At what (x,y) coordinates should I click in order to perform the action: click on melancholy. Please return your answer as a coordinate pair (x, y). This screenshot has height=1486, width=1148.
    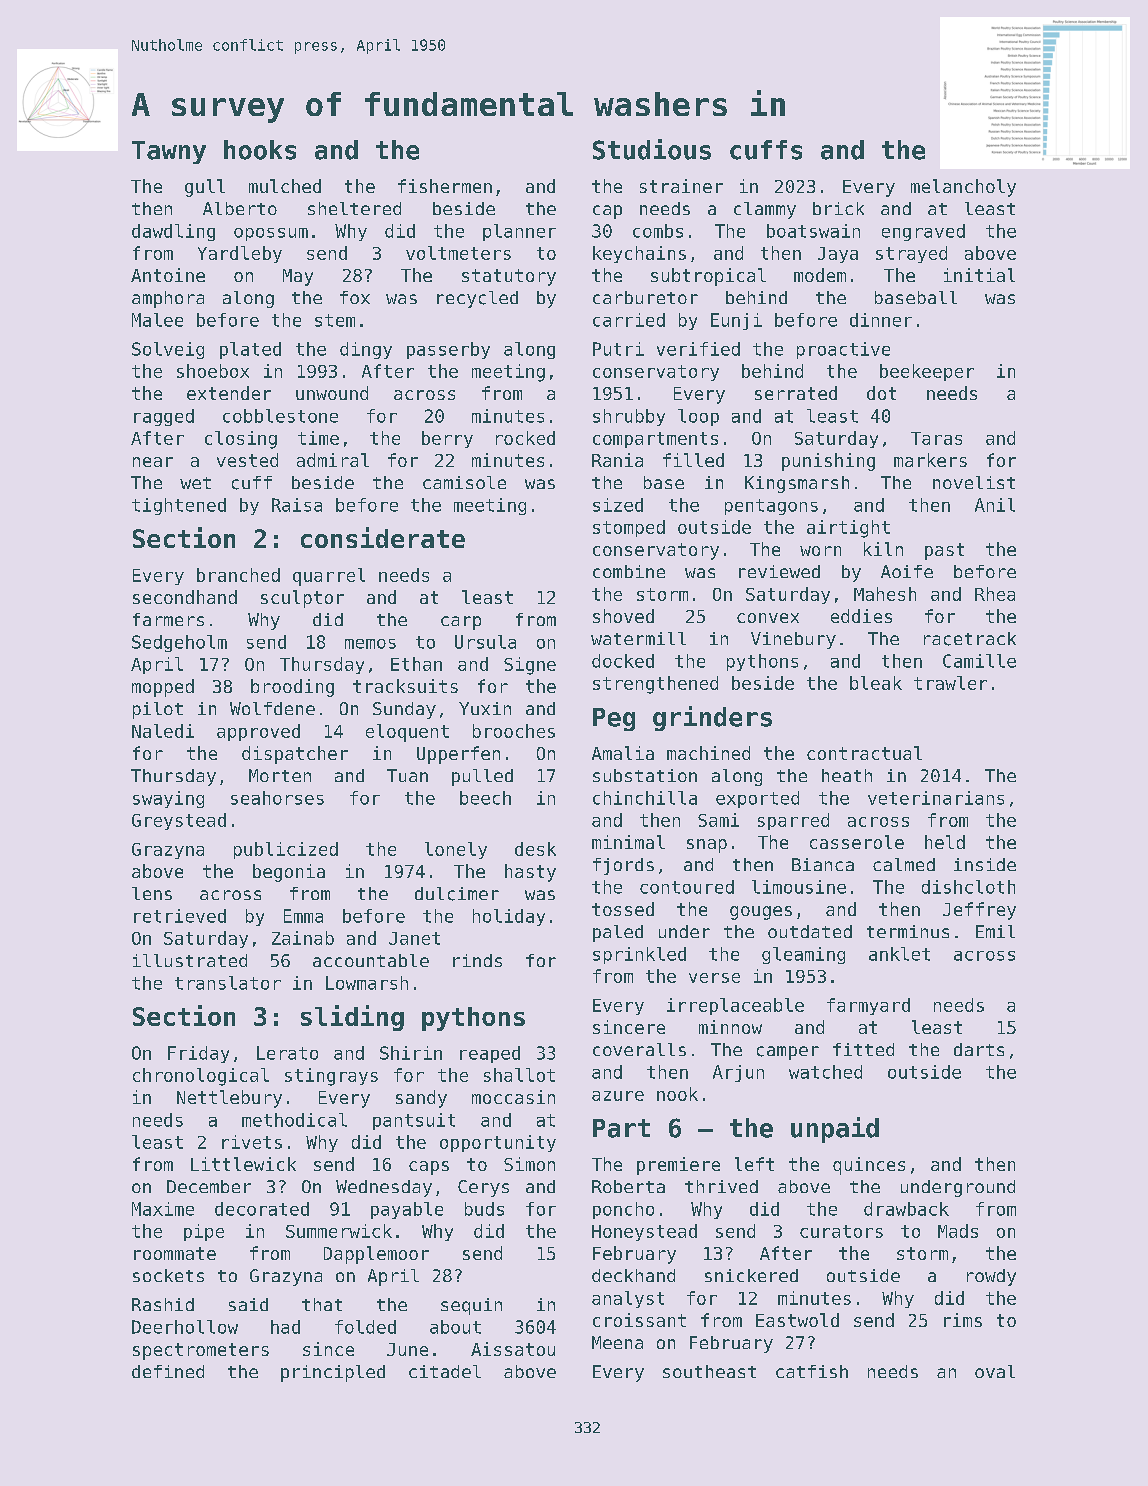
    Looking at the image, I should click on (963, 188).
